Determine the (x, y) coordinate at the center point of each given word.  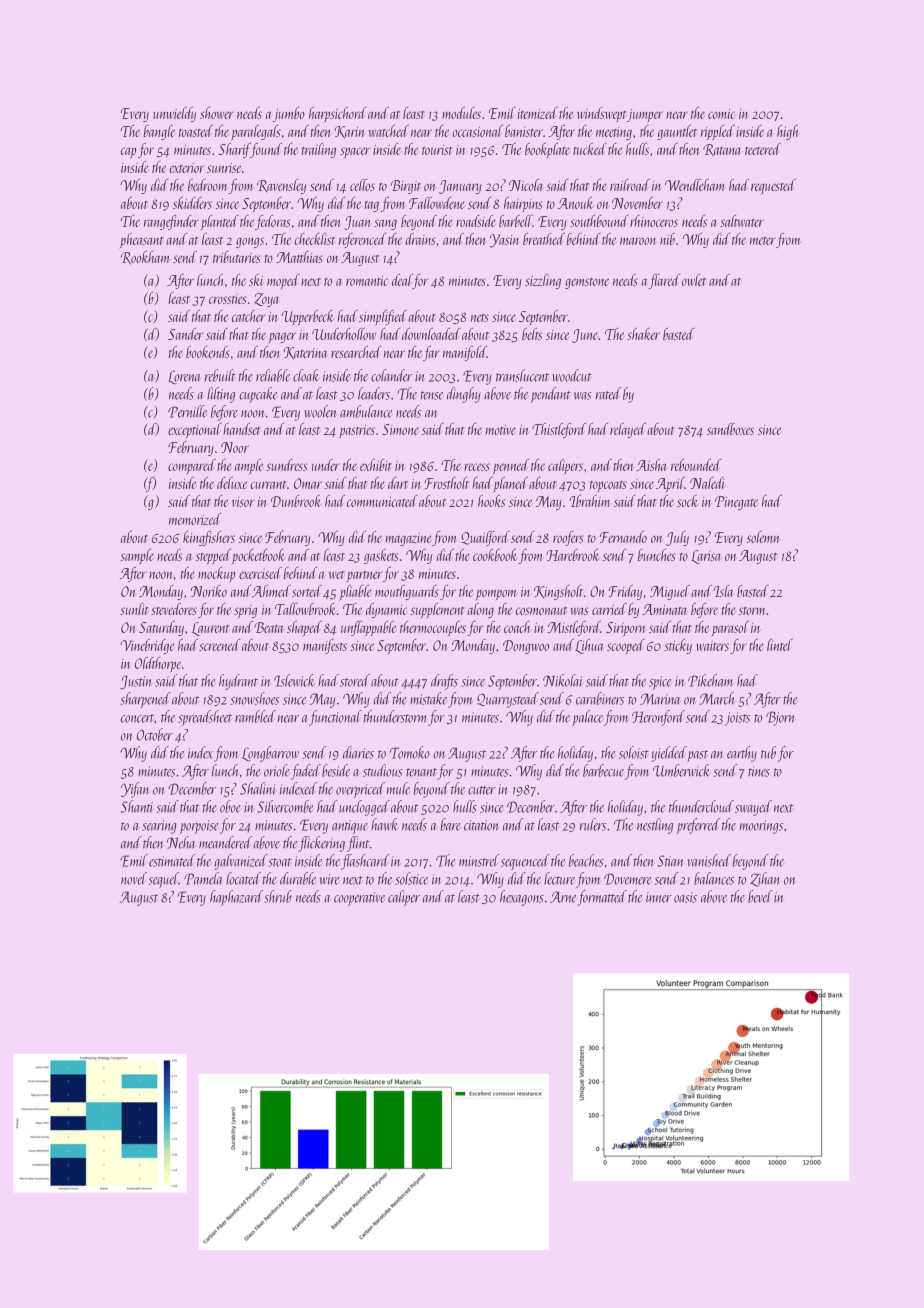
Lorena (184, 377)
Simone (400, 429)
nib (667, 239)
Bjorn (780, 718)
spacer (355, 152)
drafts (444, 682)
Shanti (137, 806)
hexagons (522, 898)
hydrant (238, 682)
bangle (160, 132)
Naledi (708, 483)
